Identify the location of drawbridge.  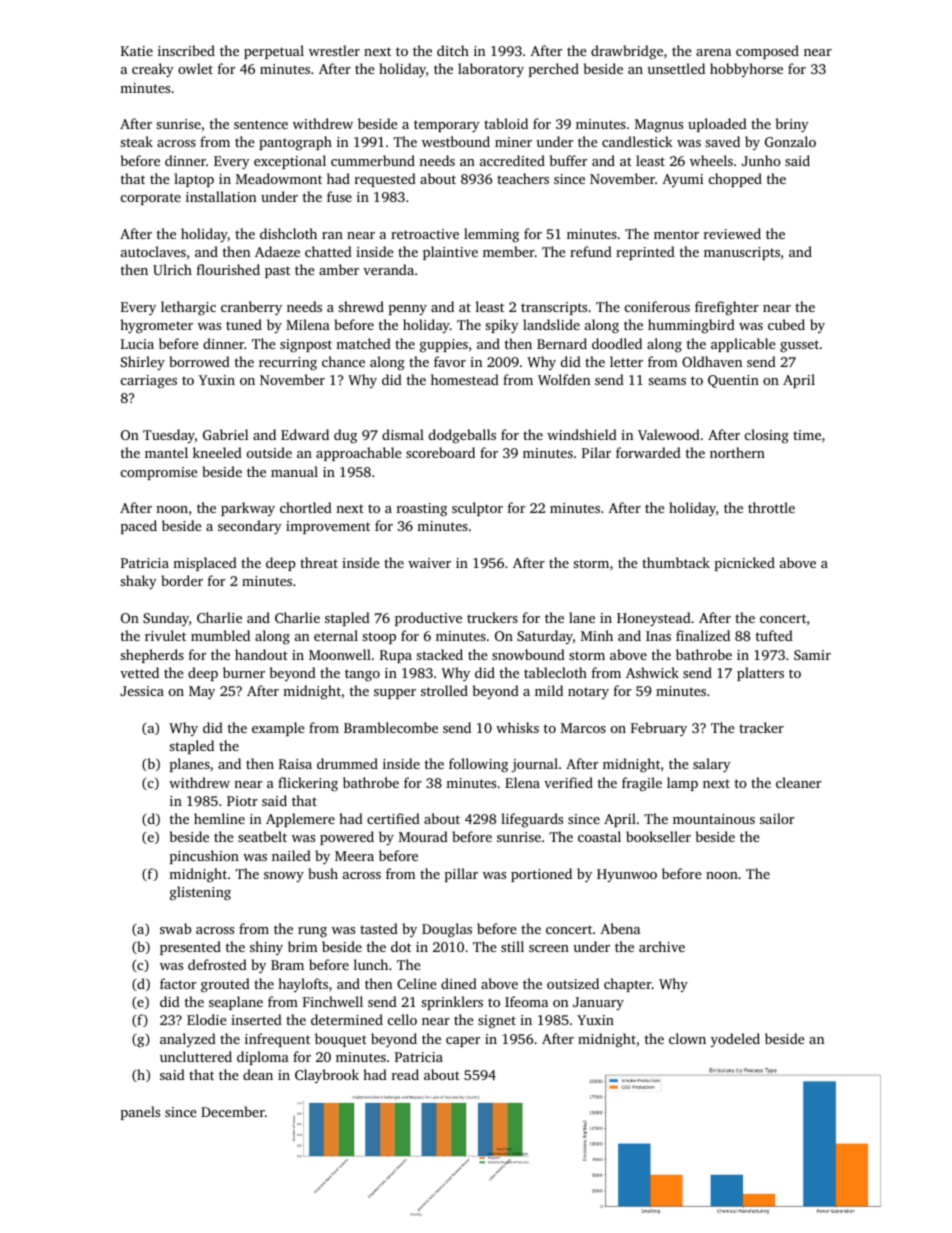
(627, 52).
